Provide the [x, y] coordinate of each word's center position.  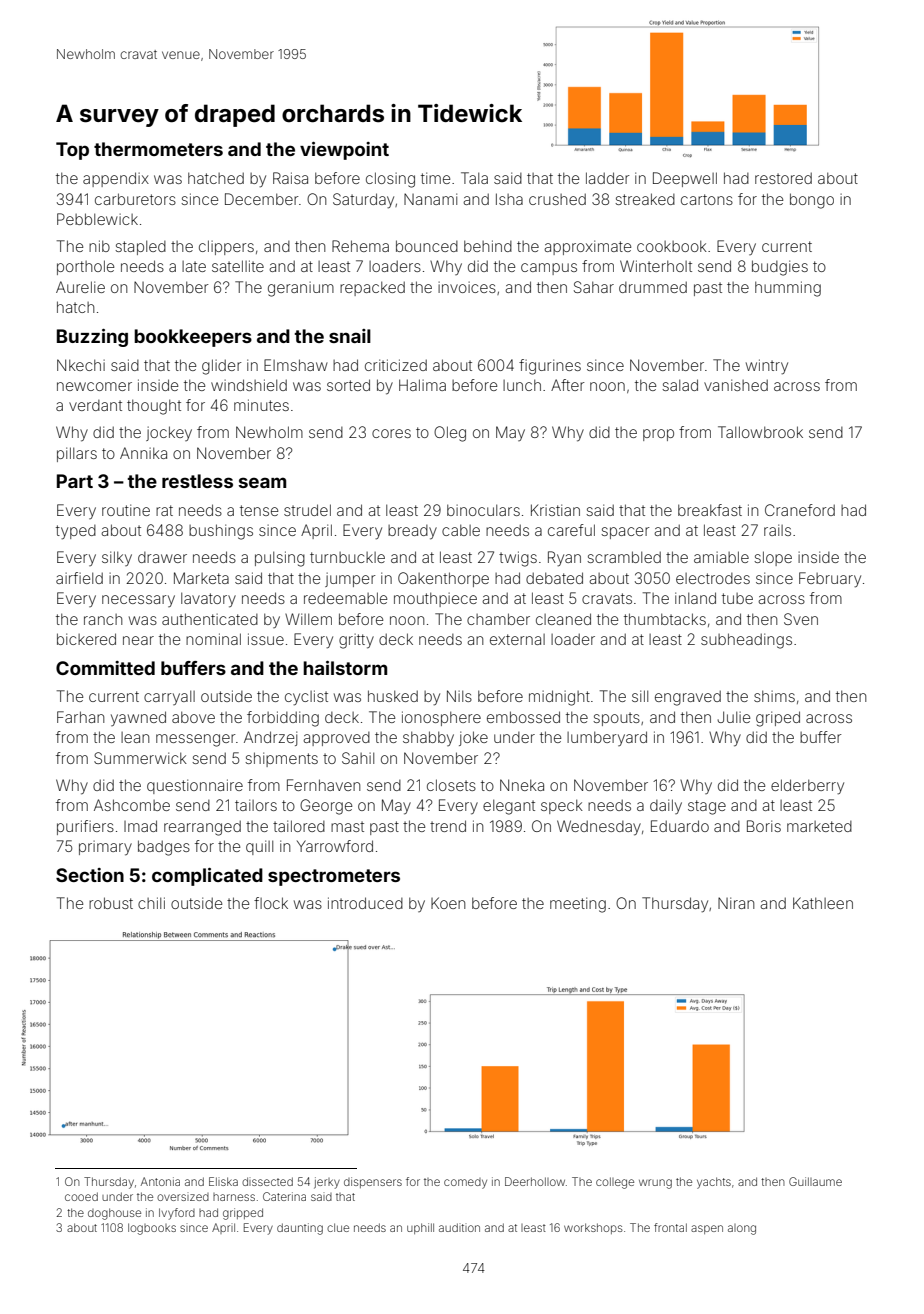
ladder [608, 178]
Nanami [430, 199]
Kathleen [823, 903]
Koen [448, 903]
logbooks [152, 1229]
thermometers [158, 149]
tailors [256, 805]
